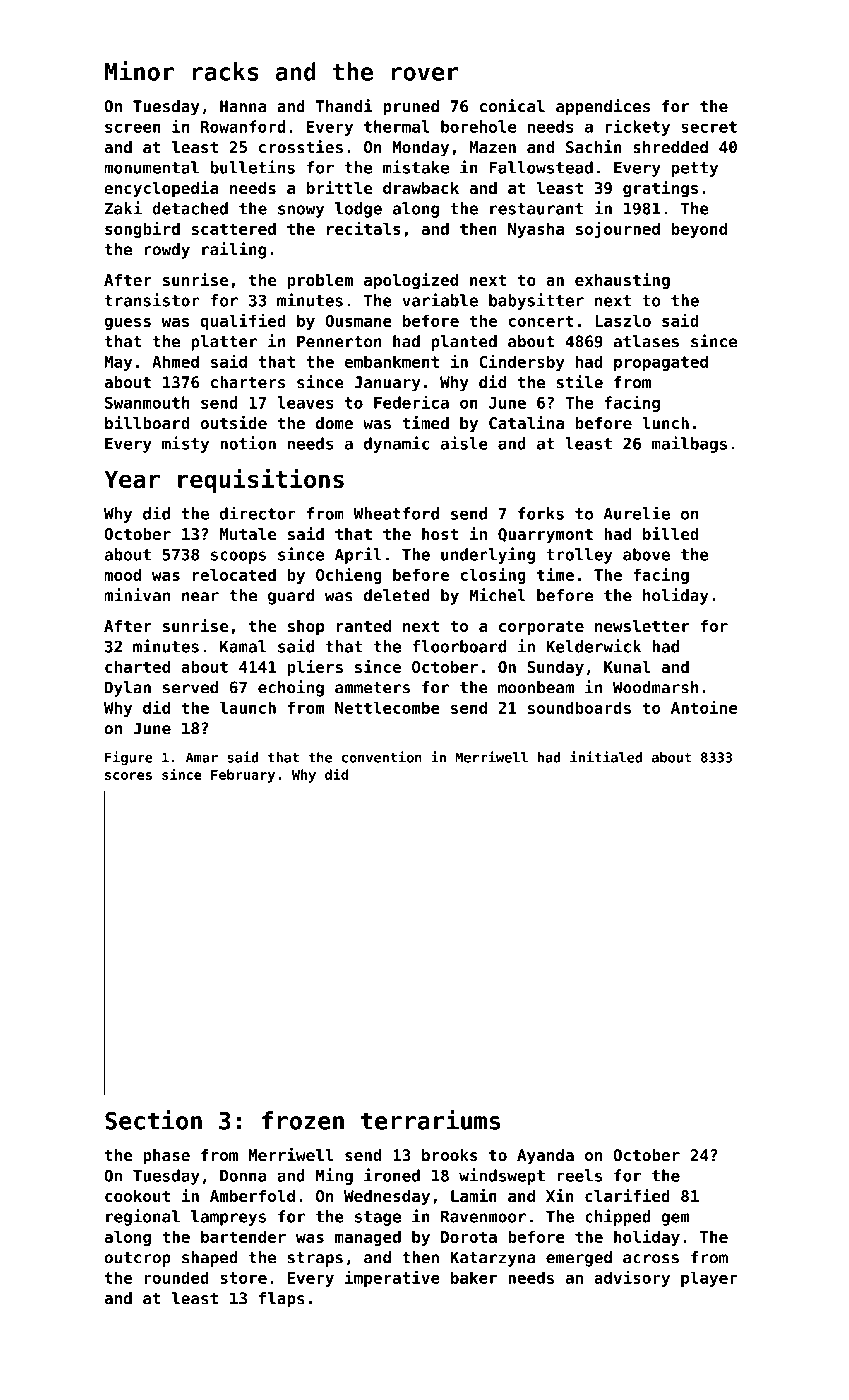  I want to click on exhausting, so click(622, 281).
